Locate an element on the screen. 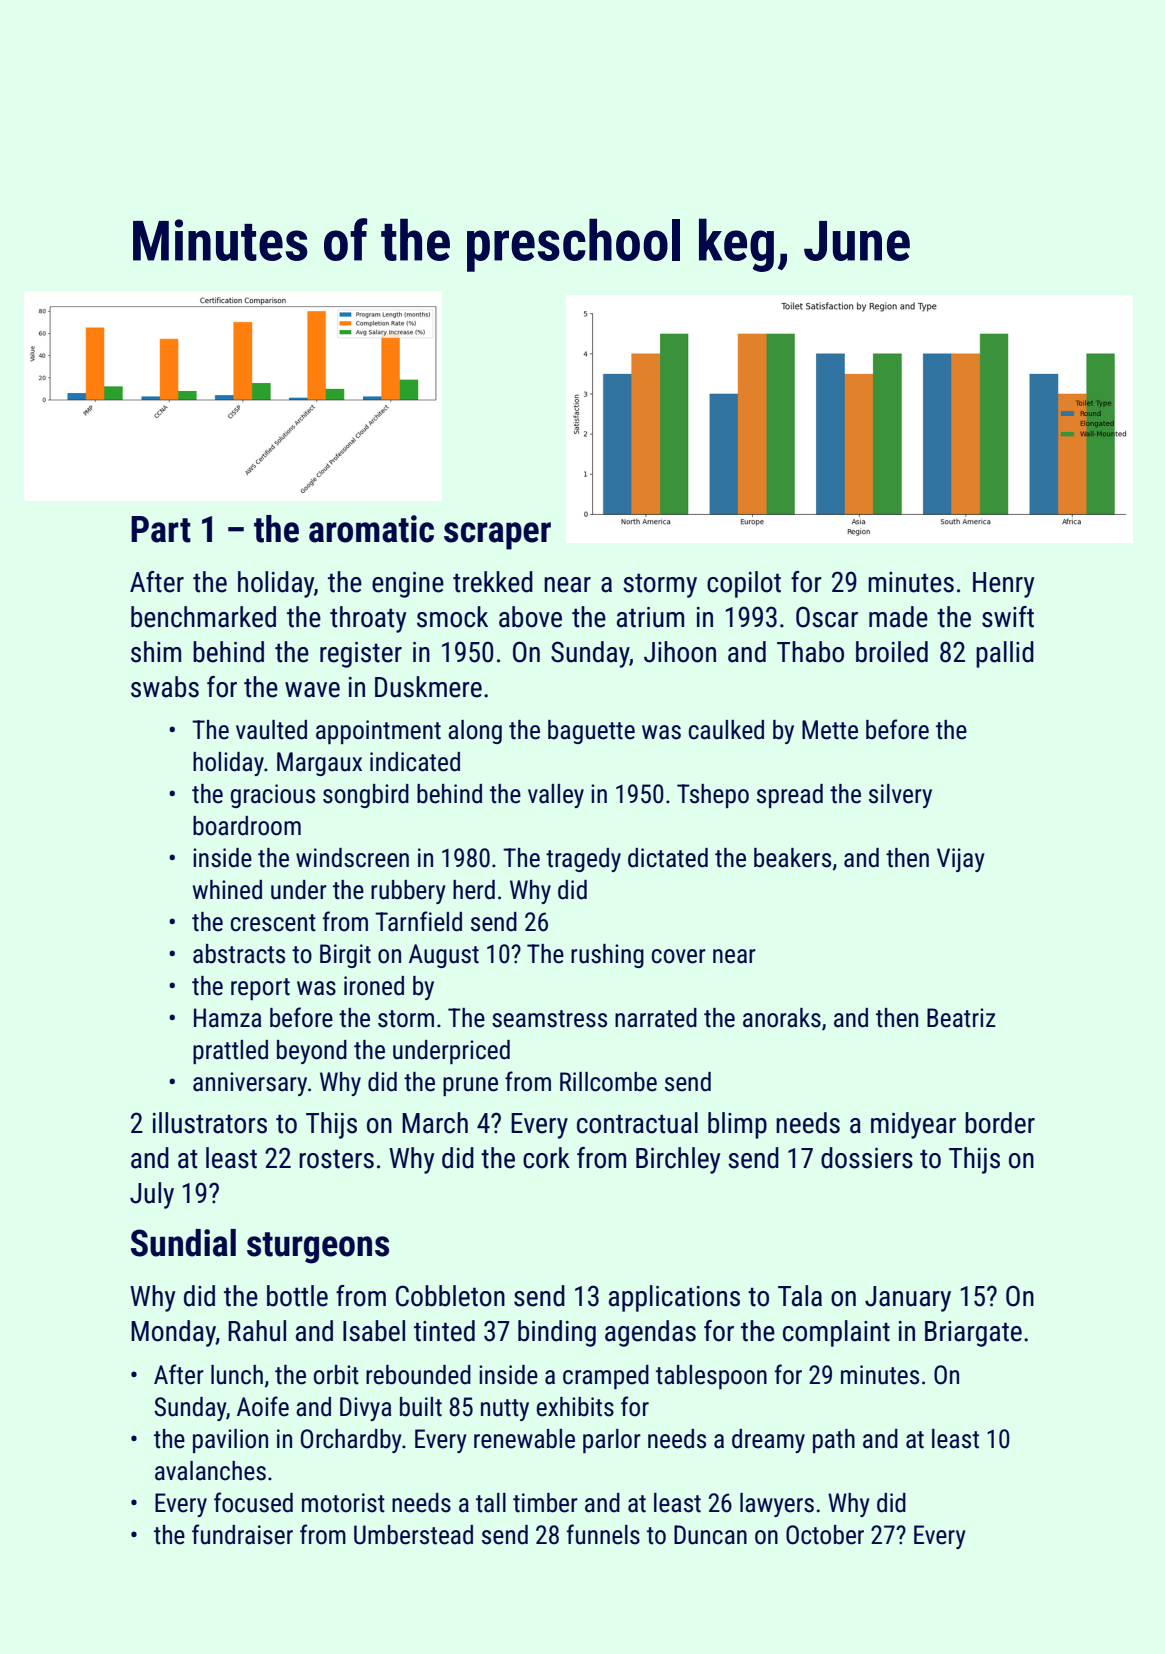  crescent is located at coordinates (273, 923).
